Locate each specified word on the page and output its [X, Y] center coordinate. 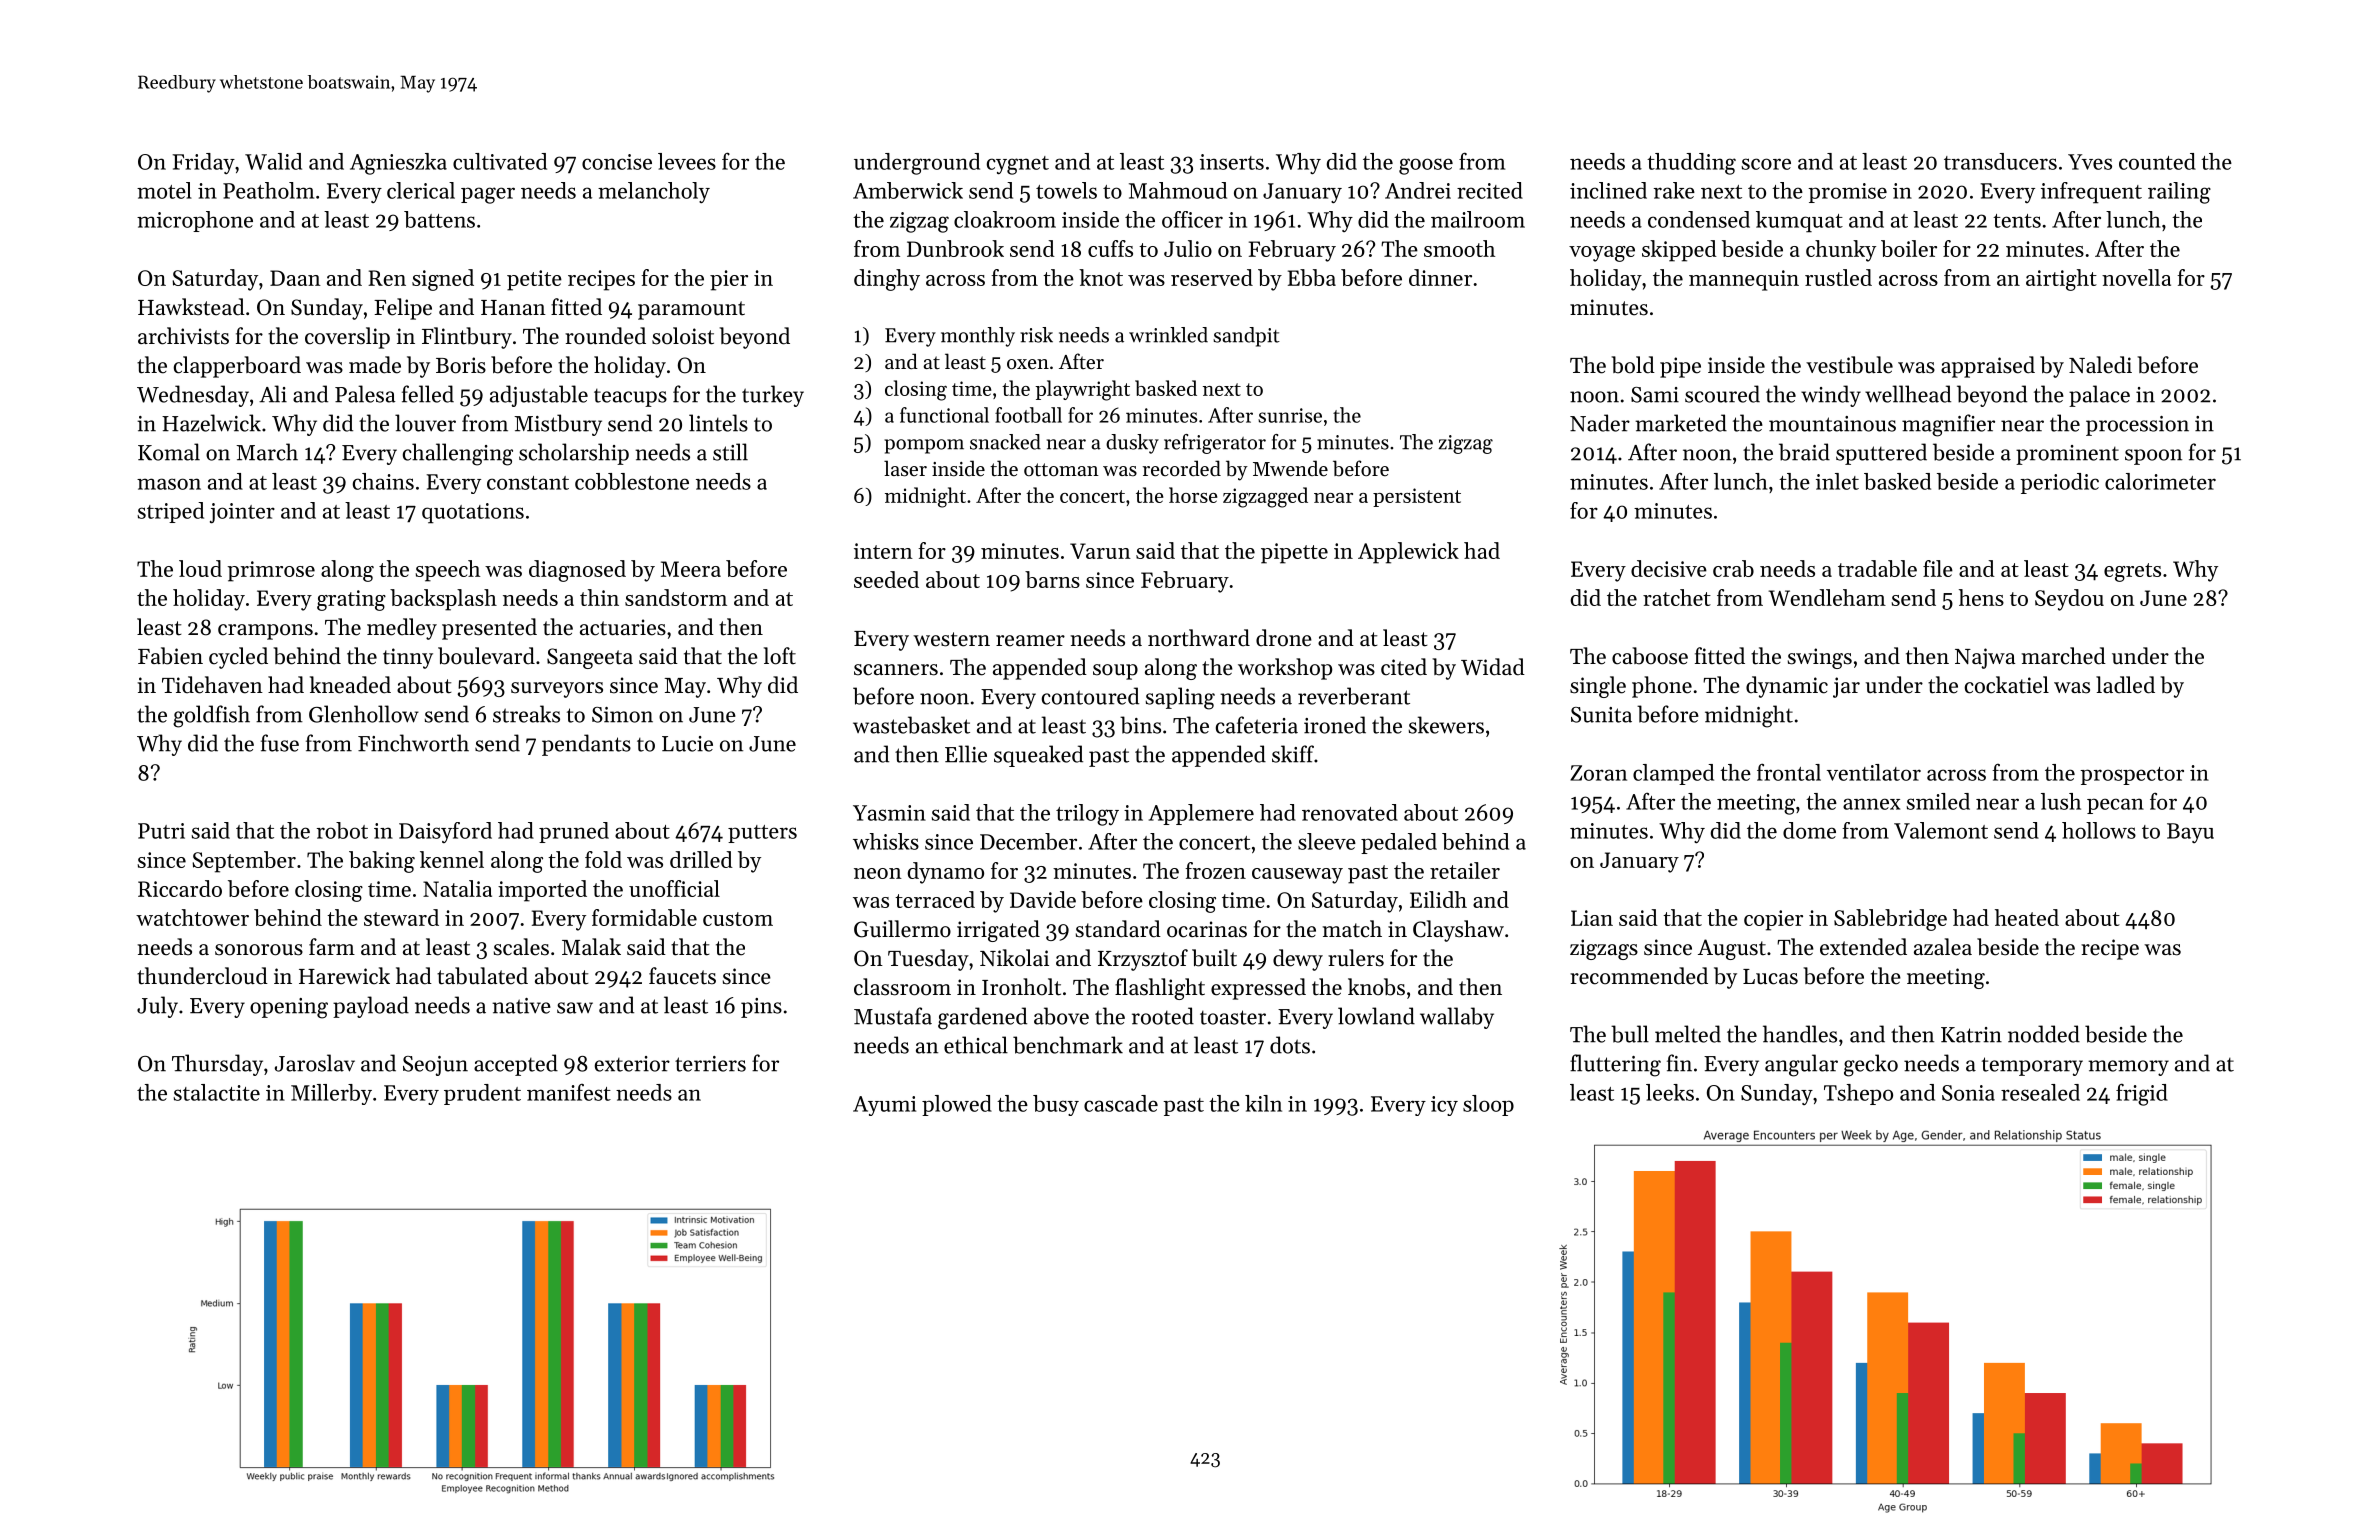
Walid [273, 161]
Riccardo [180, 888]
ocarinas [1207, 929]
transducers [2000, 161]
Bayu [2190, 833]
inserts [1232, 162]
